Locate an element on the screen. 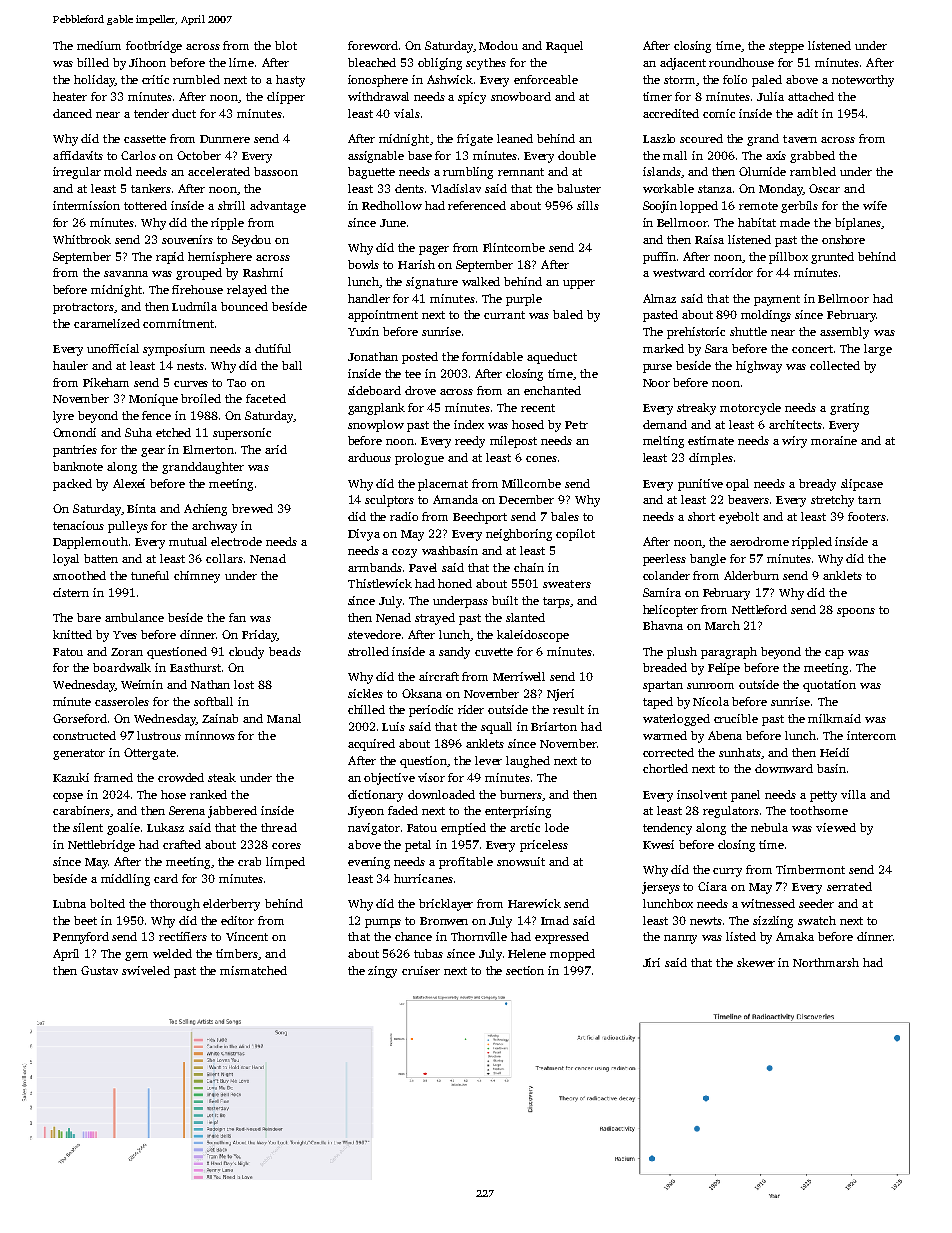  tenacious is located at coordinates (78, 525).
